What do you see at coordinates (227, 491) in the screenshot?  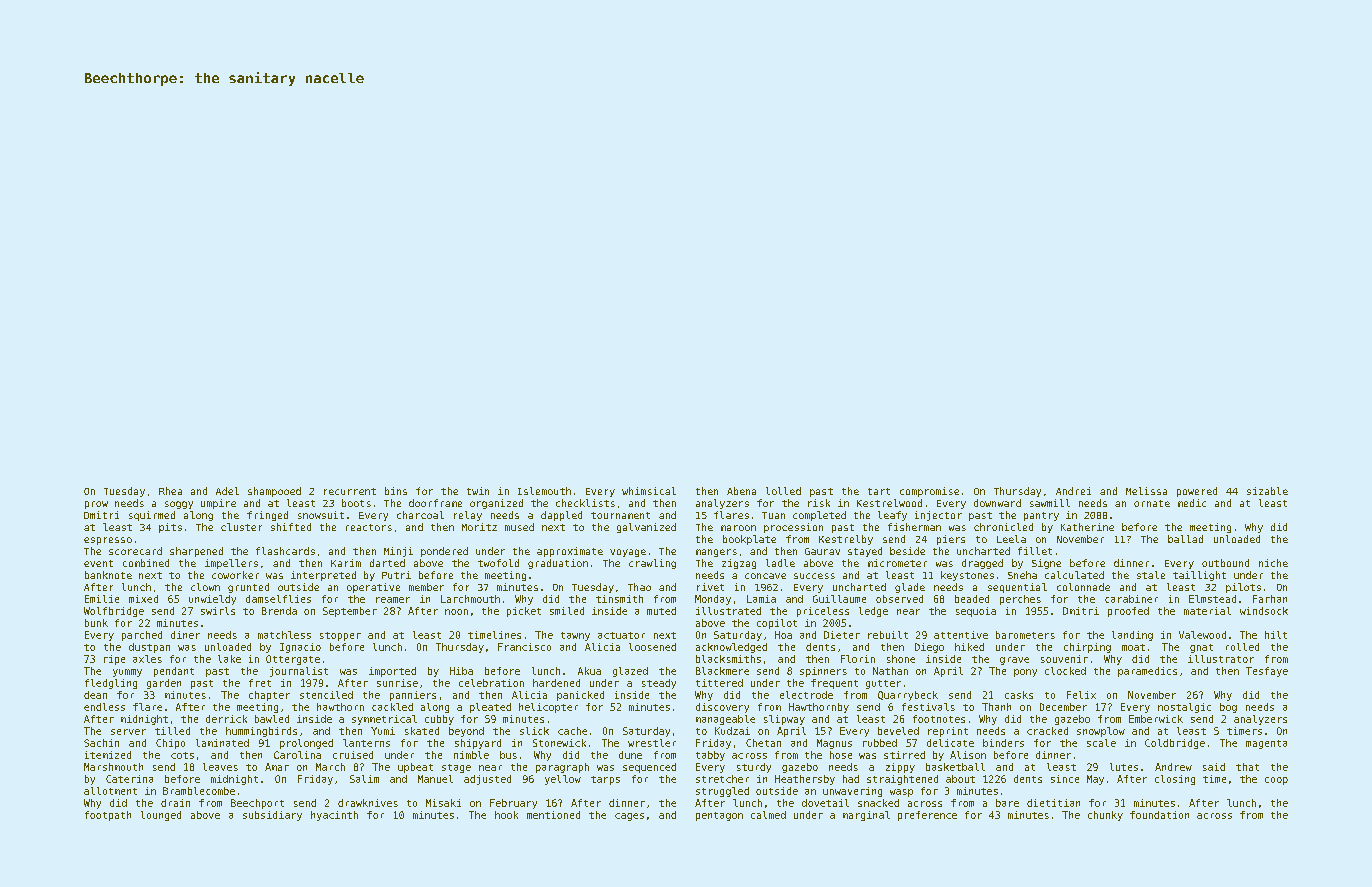 I see `Adel` at bounding box center [227, 491].
